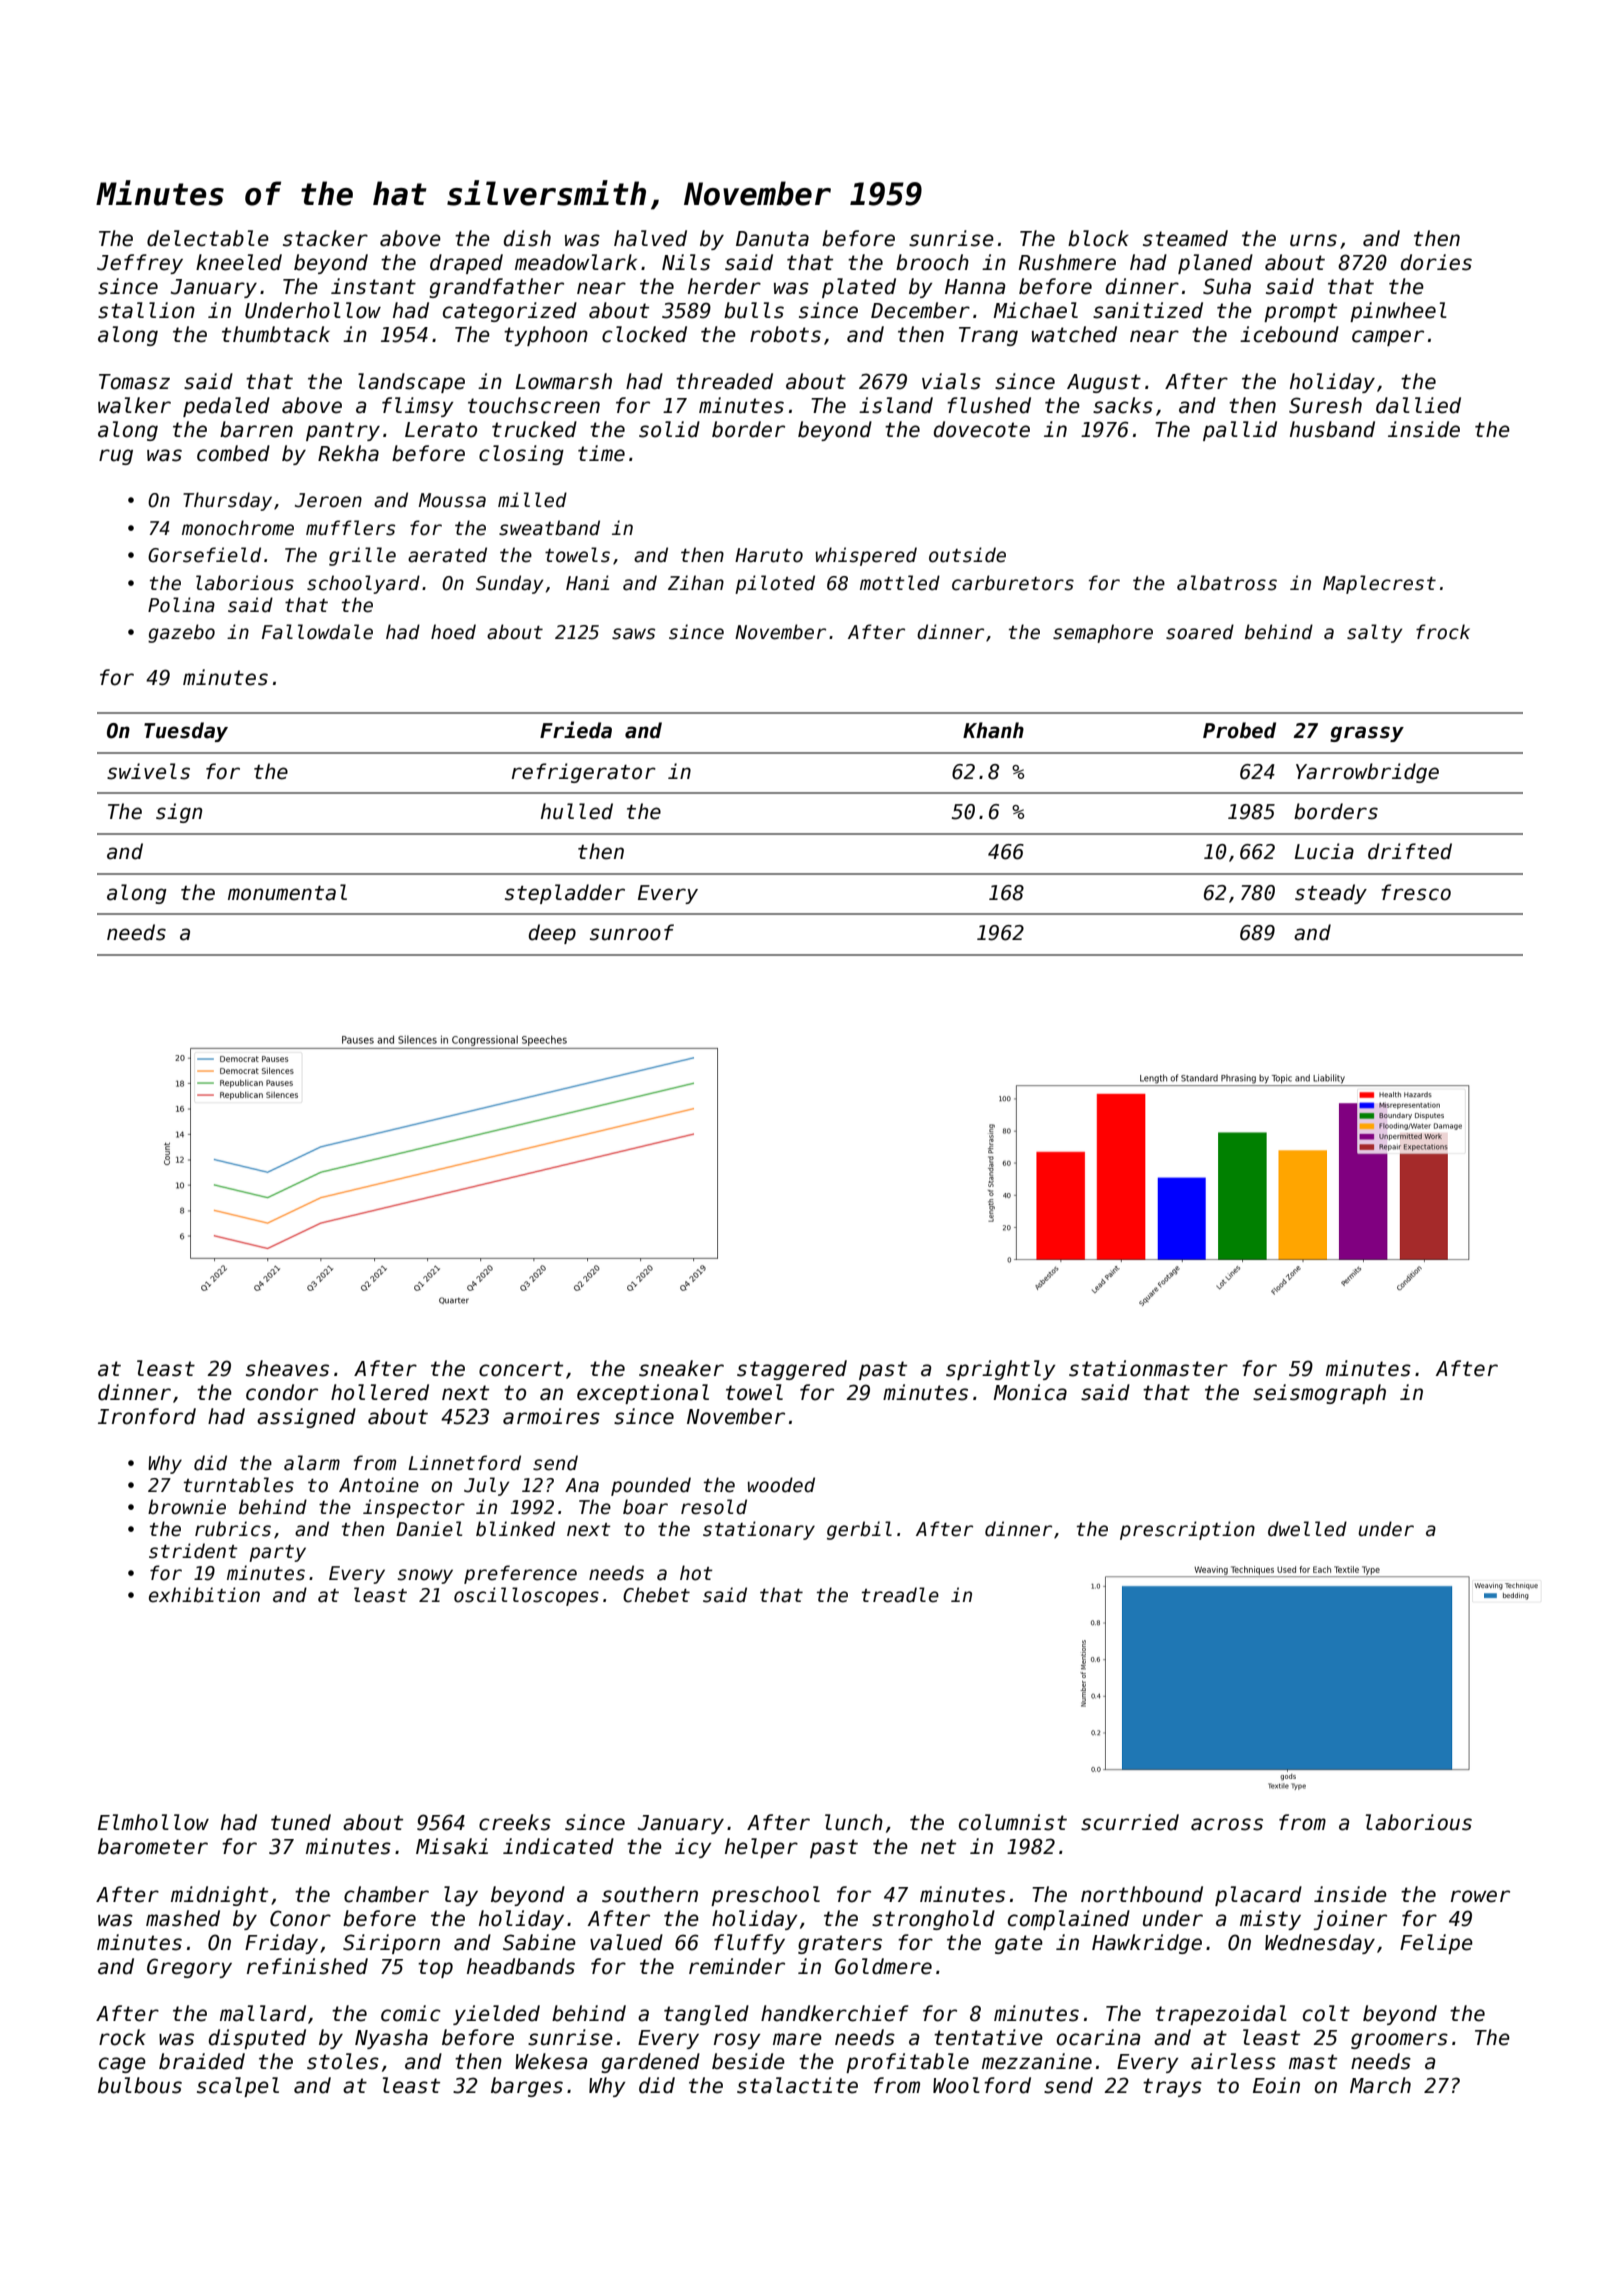 The height and width of the screenshot is (2292, 1620). I want to click on dwelled, so click(1307, 1529).
